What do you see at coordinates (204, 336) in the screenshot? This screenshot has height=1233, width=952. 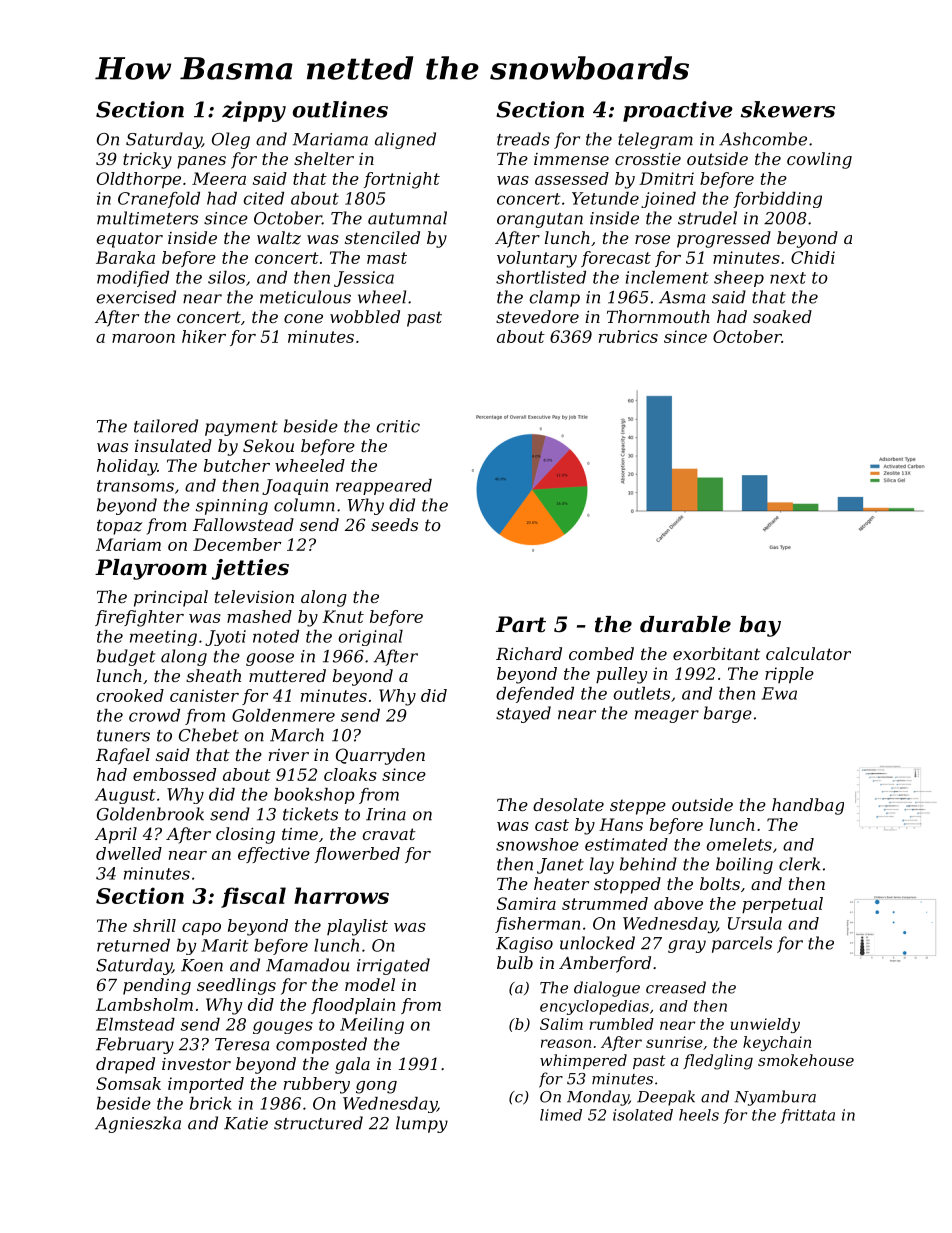 I see `hiker` at bounding box center [204, 336].
